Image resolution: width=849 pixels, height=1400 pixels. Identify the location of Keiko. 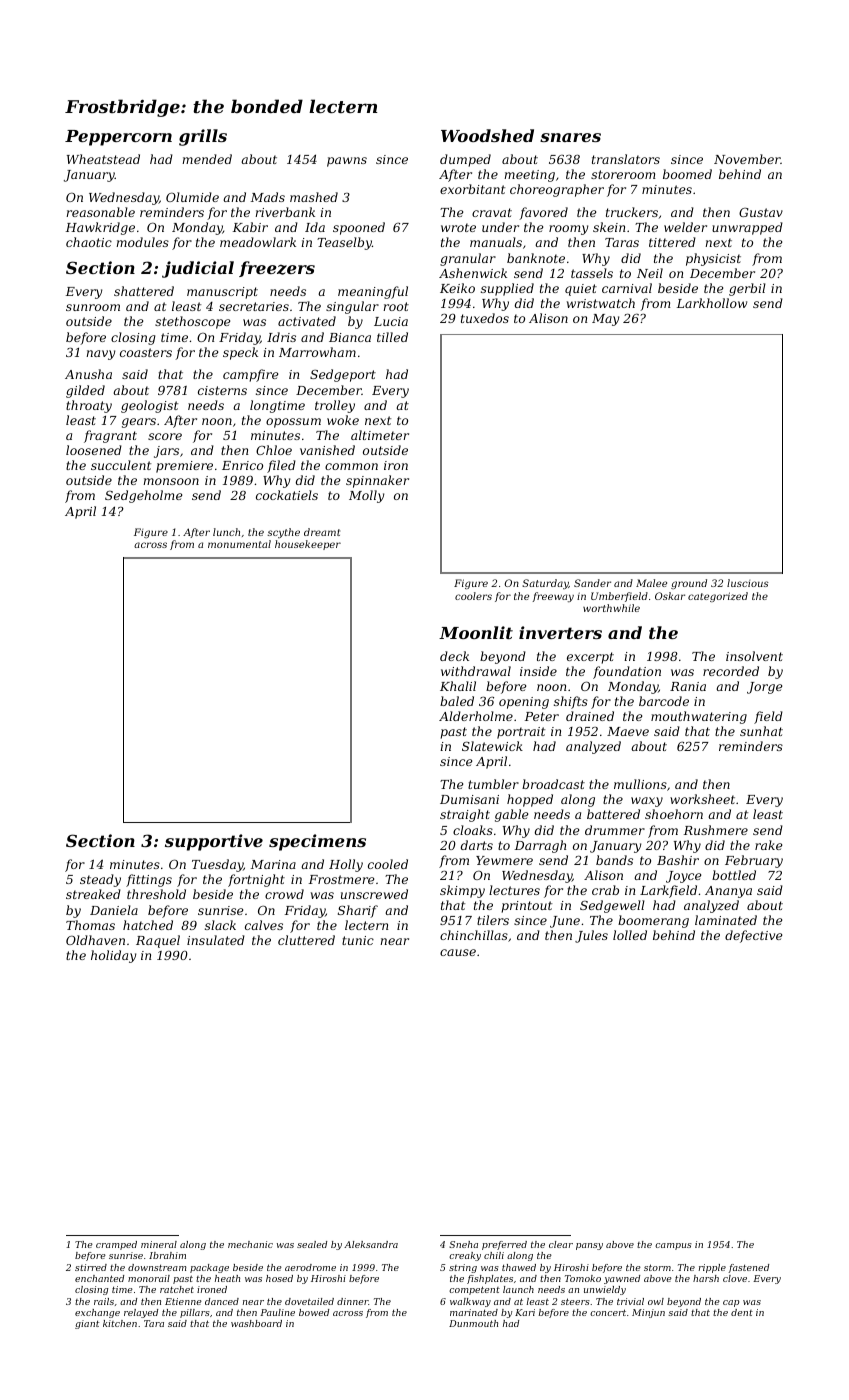
(457, 288).
